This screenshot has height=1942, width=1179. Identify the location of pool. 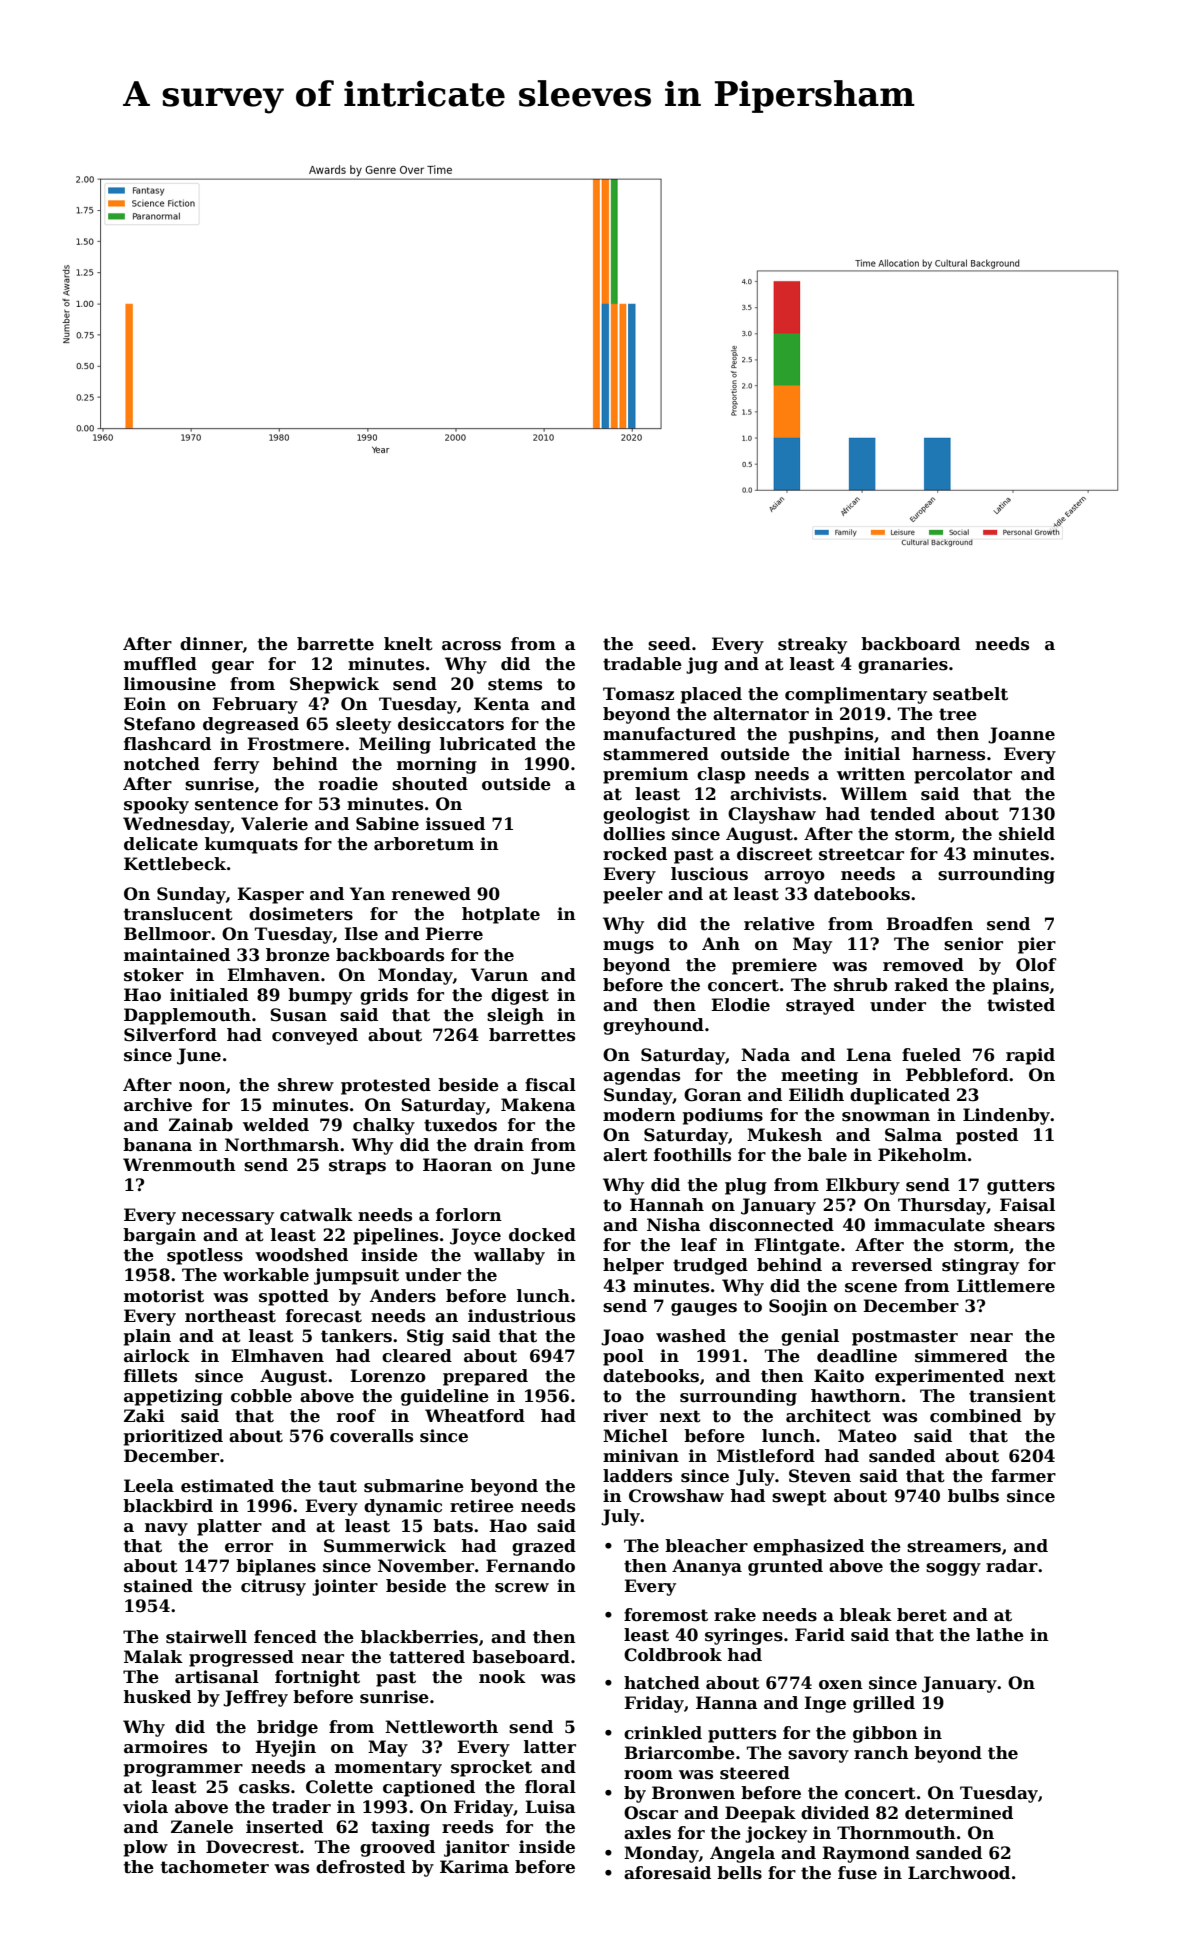
(623, 1357).
